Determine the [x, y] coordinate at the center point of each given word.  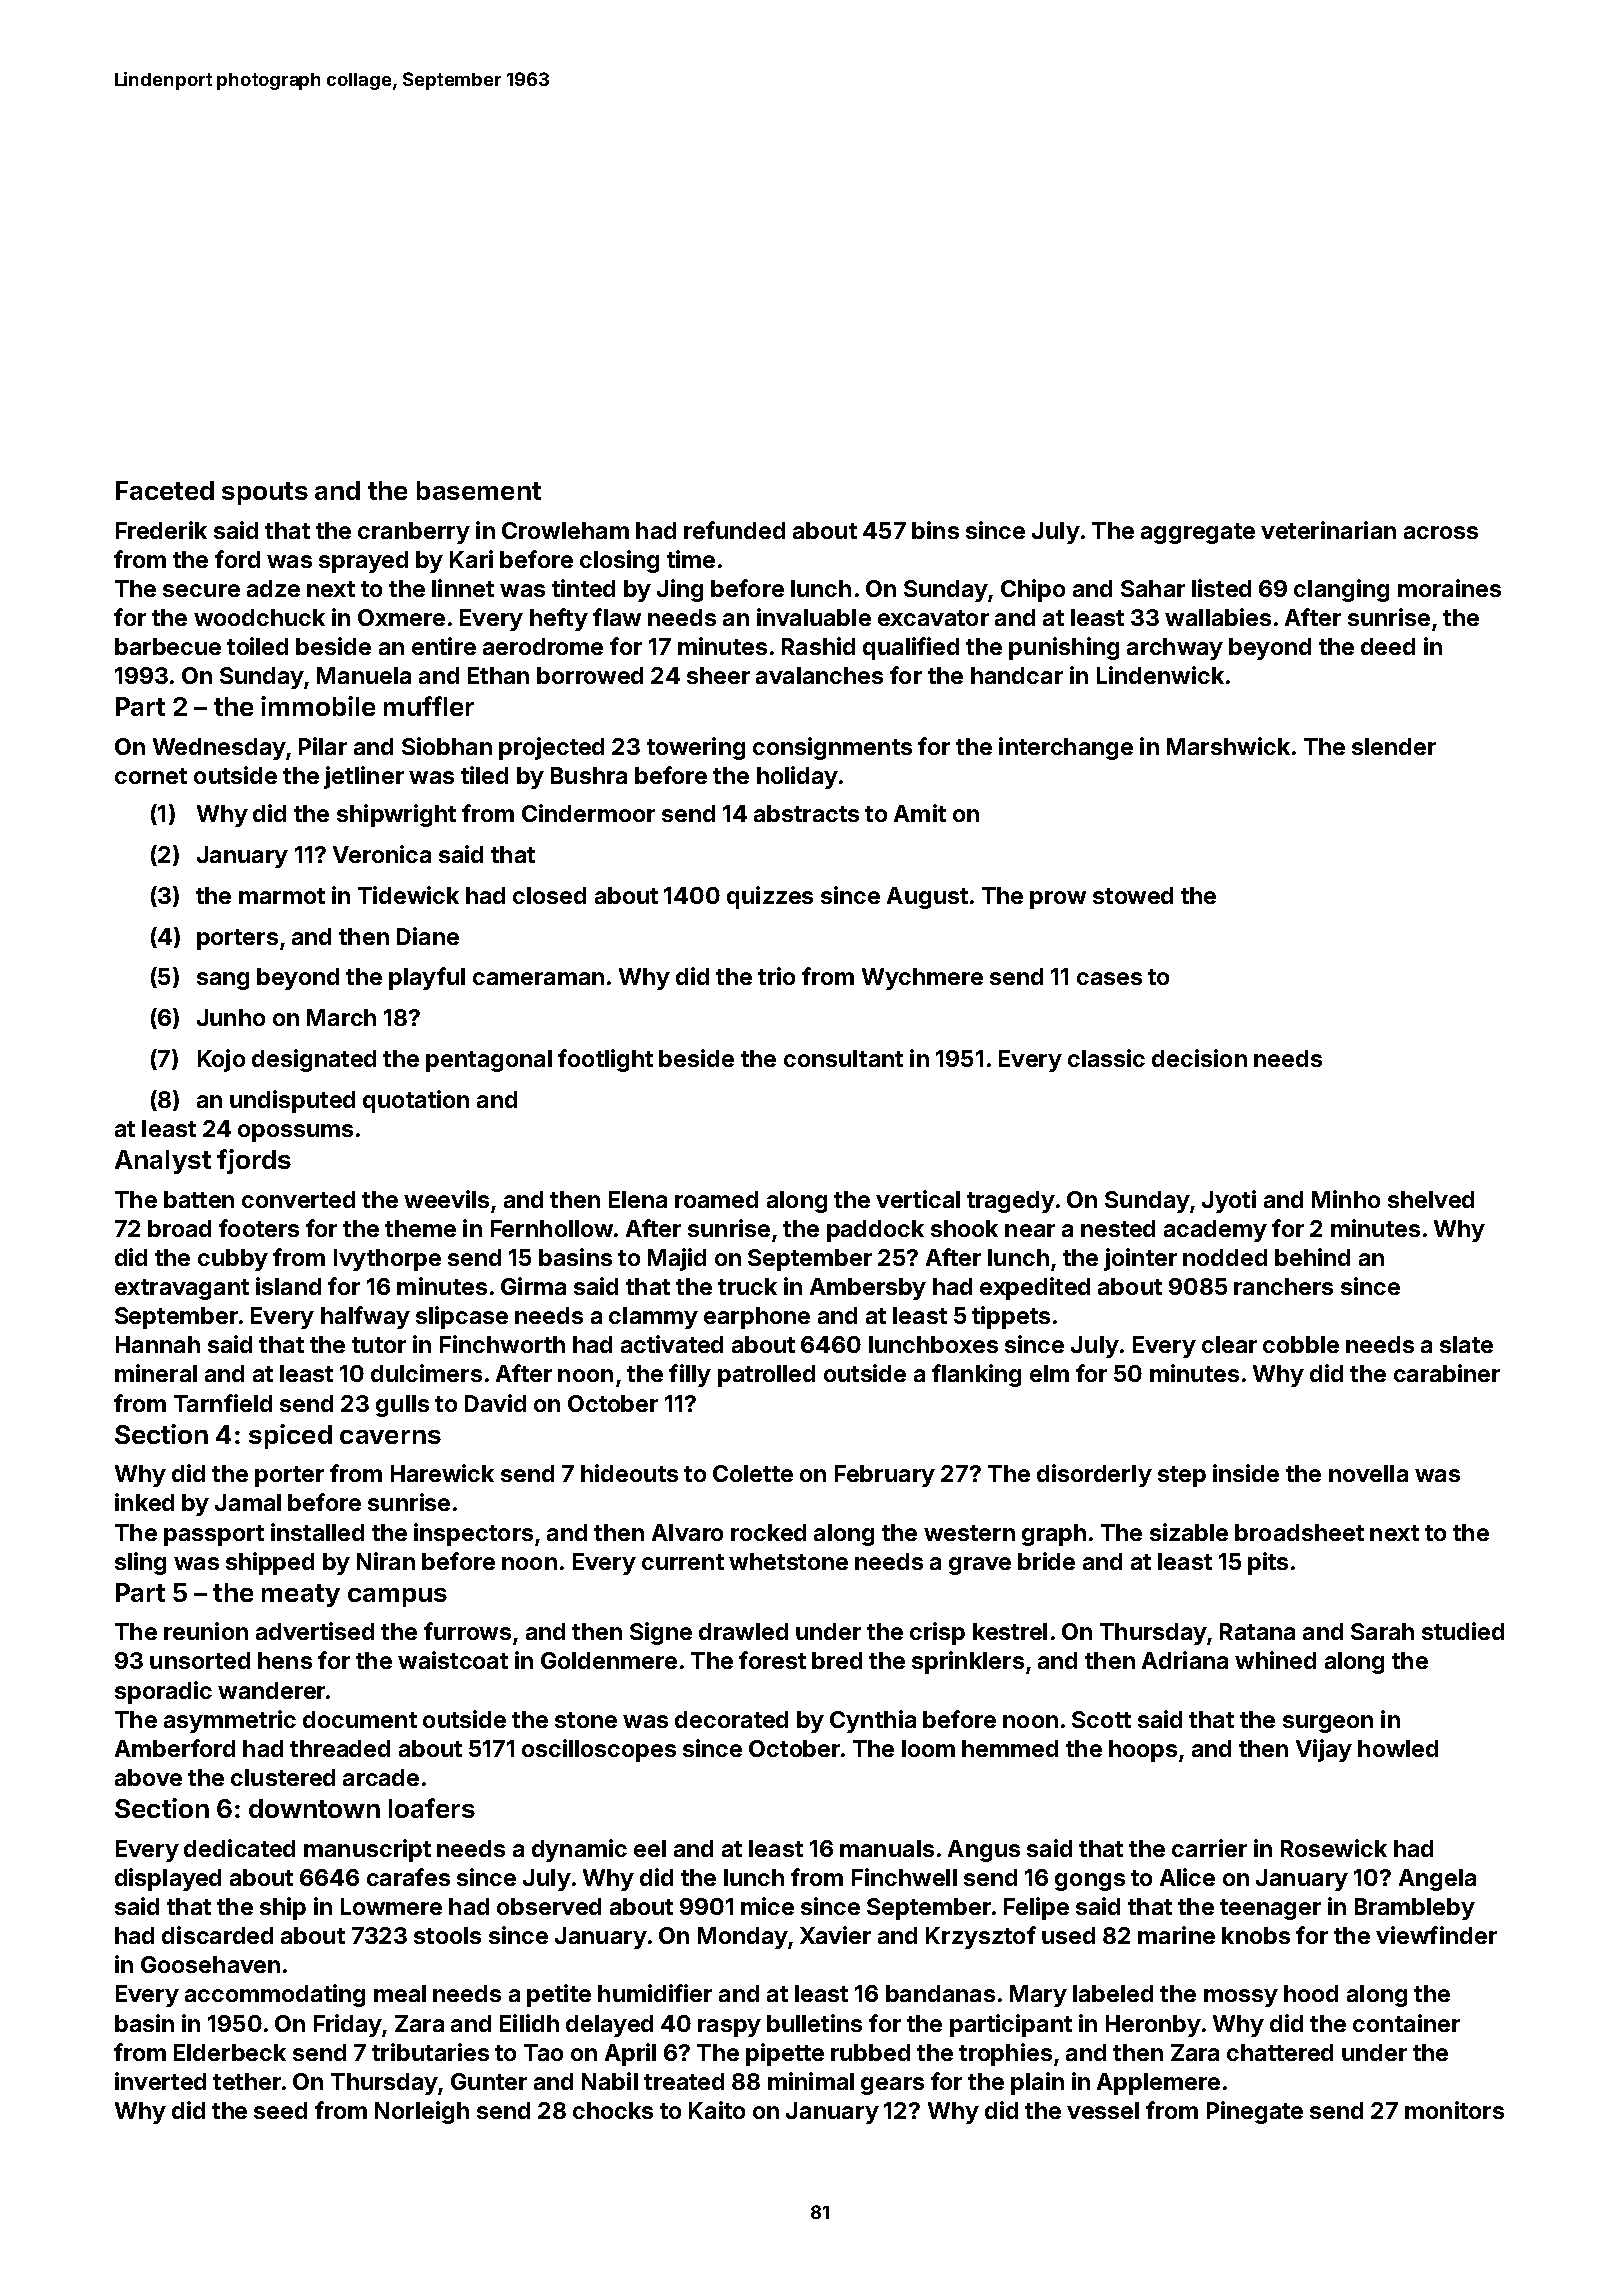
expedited [1035, 1288]
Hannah [158, 1344]
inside [1246, 1473]
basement [479, 490]
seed [280, 2110]
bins [935, 530]
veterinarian [1328, 530]
